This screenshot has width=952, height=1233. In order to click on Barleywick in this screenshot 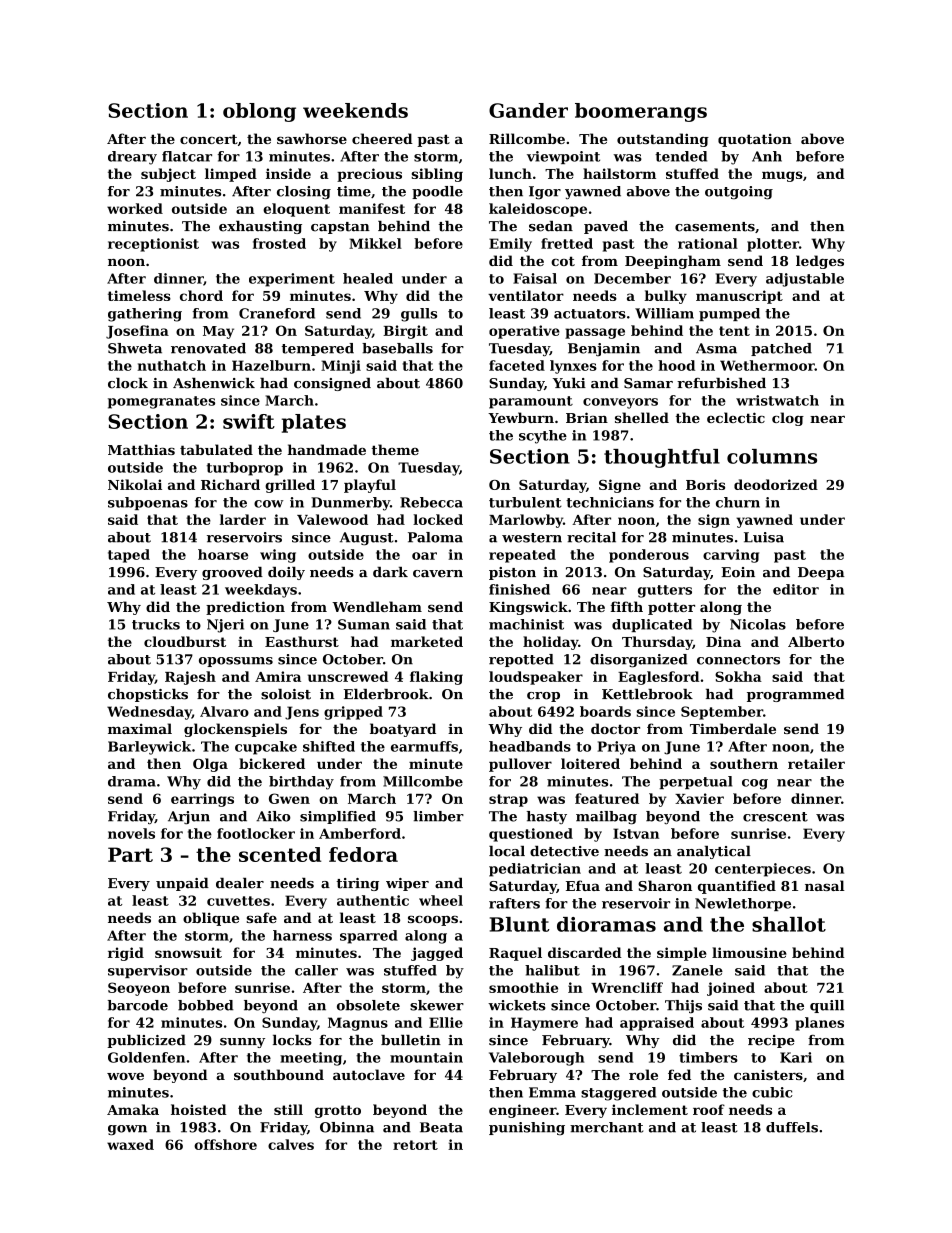, I will do `click(149, 748)`.
